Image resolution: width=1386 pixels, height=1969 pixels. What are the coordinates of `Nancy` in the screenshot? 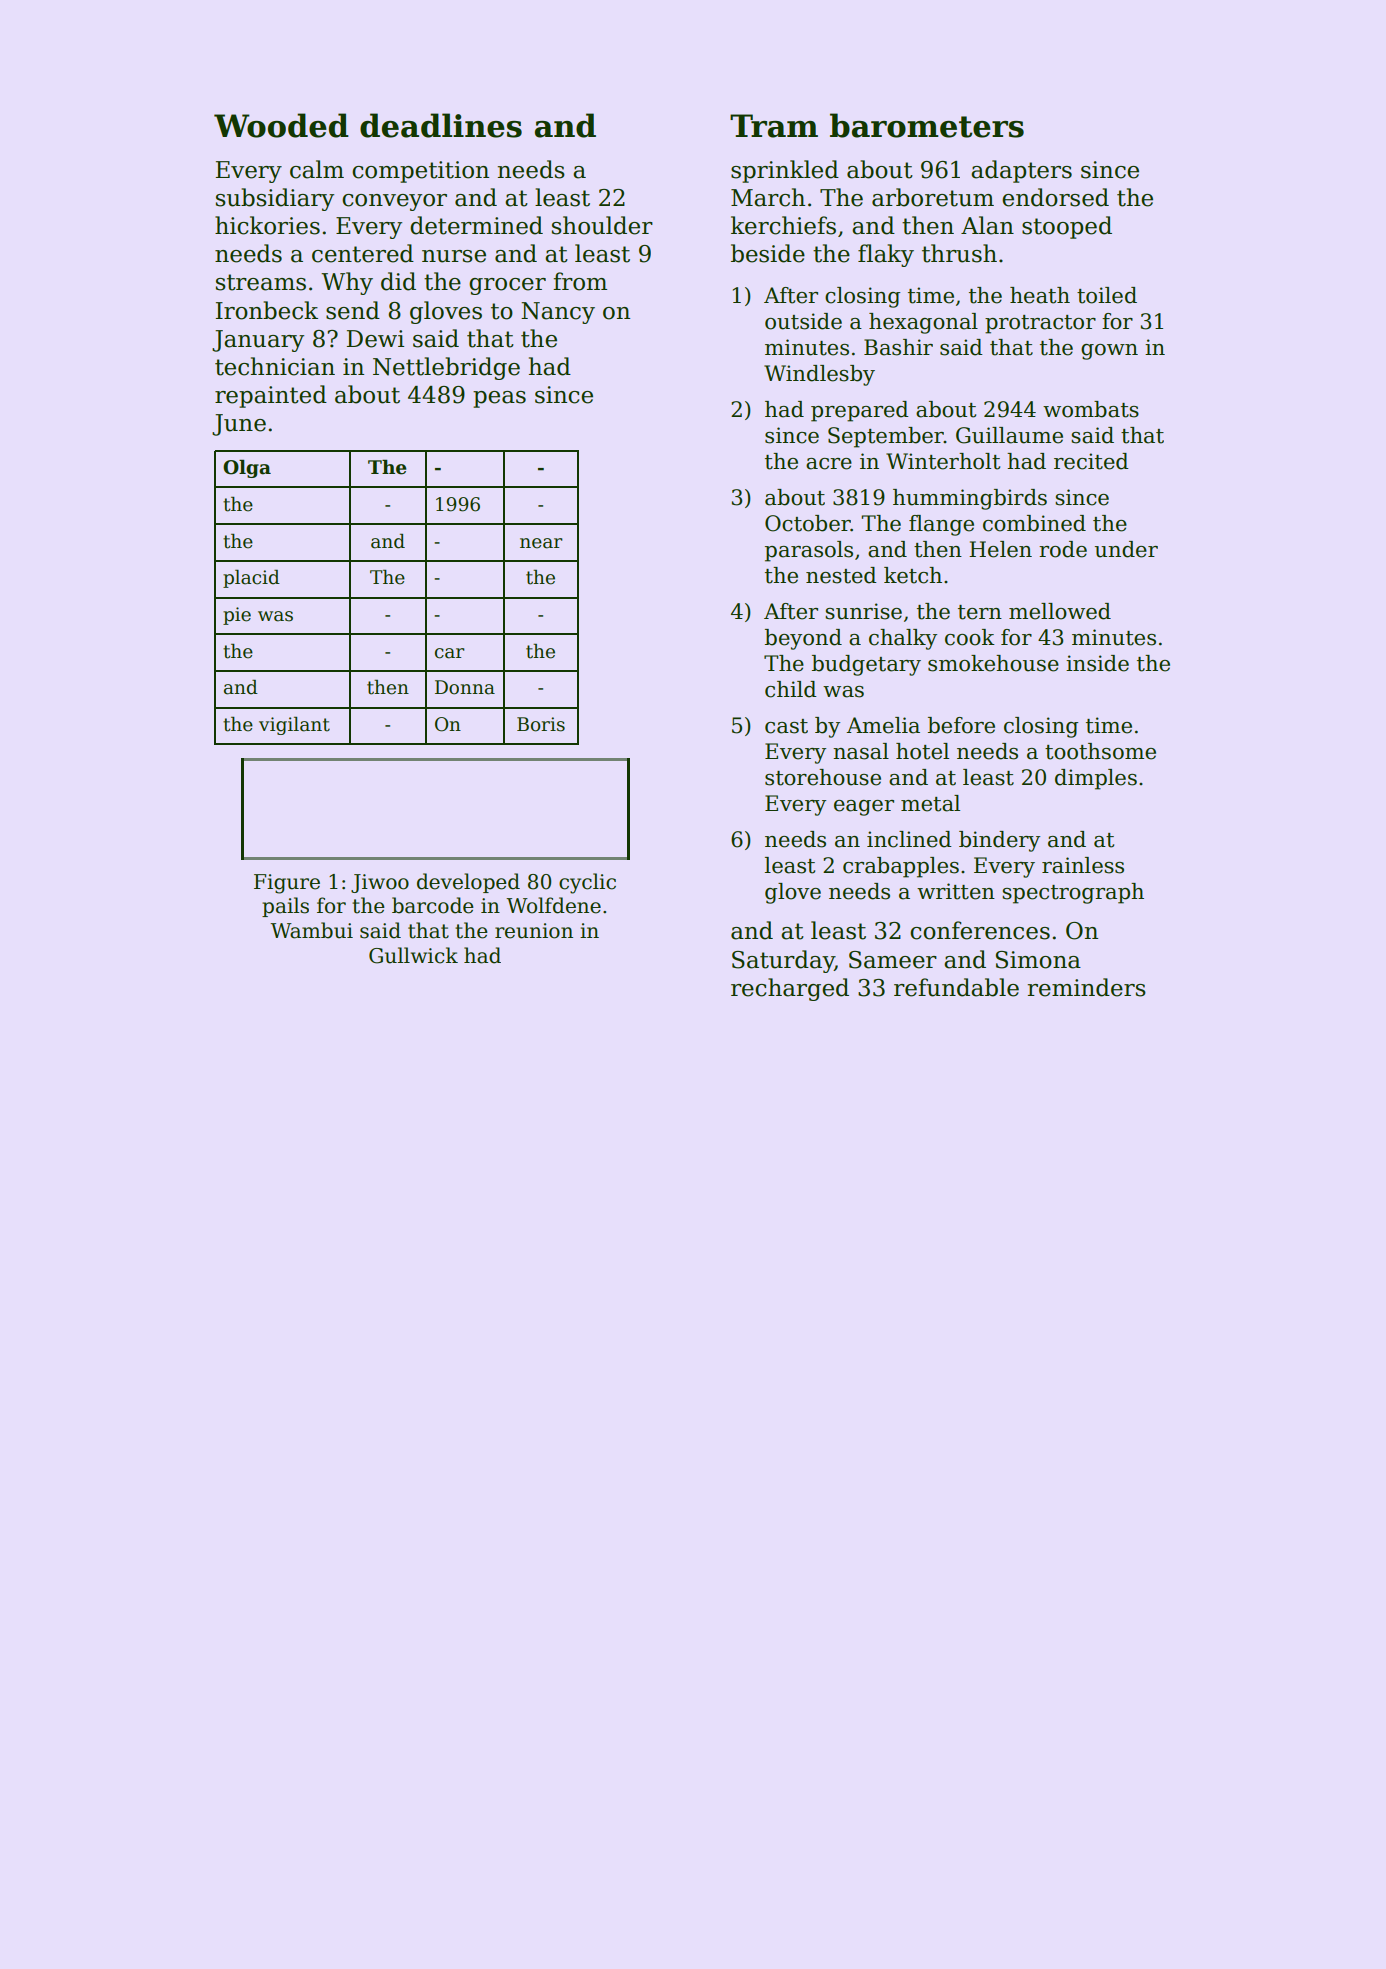 It's located at (558, 313).
